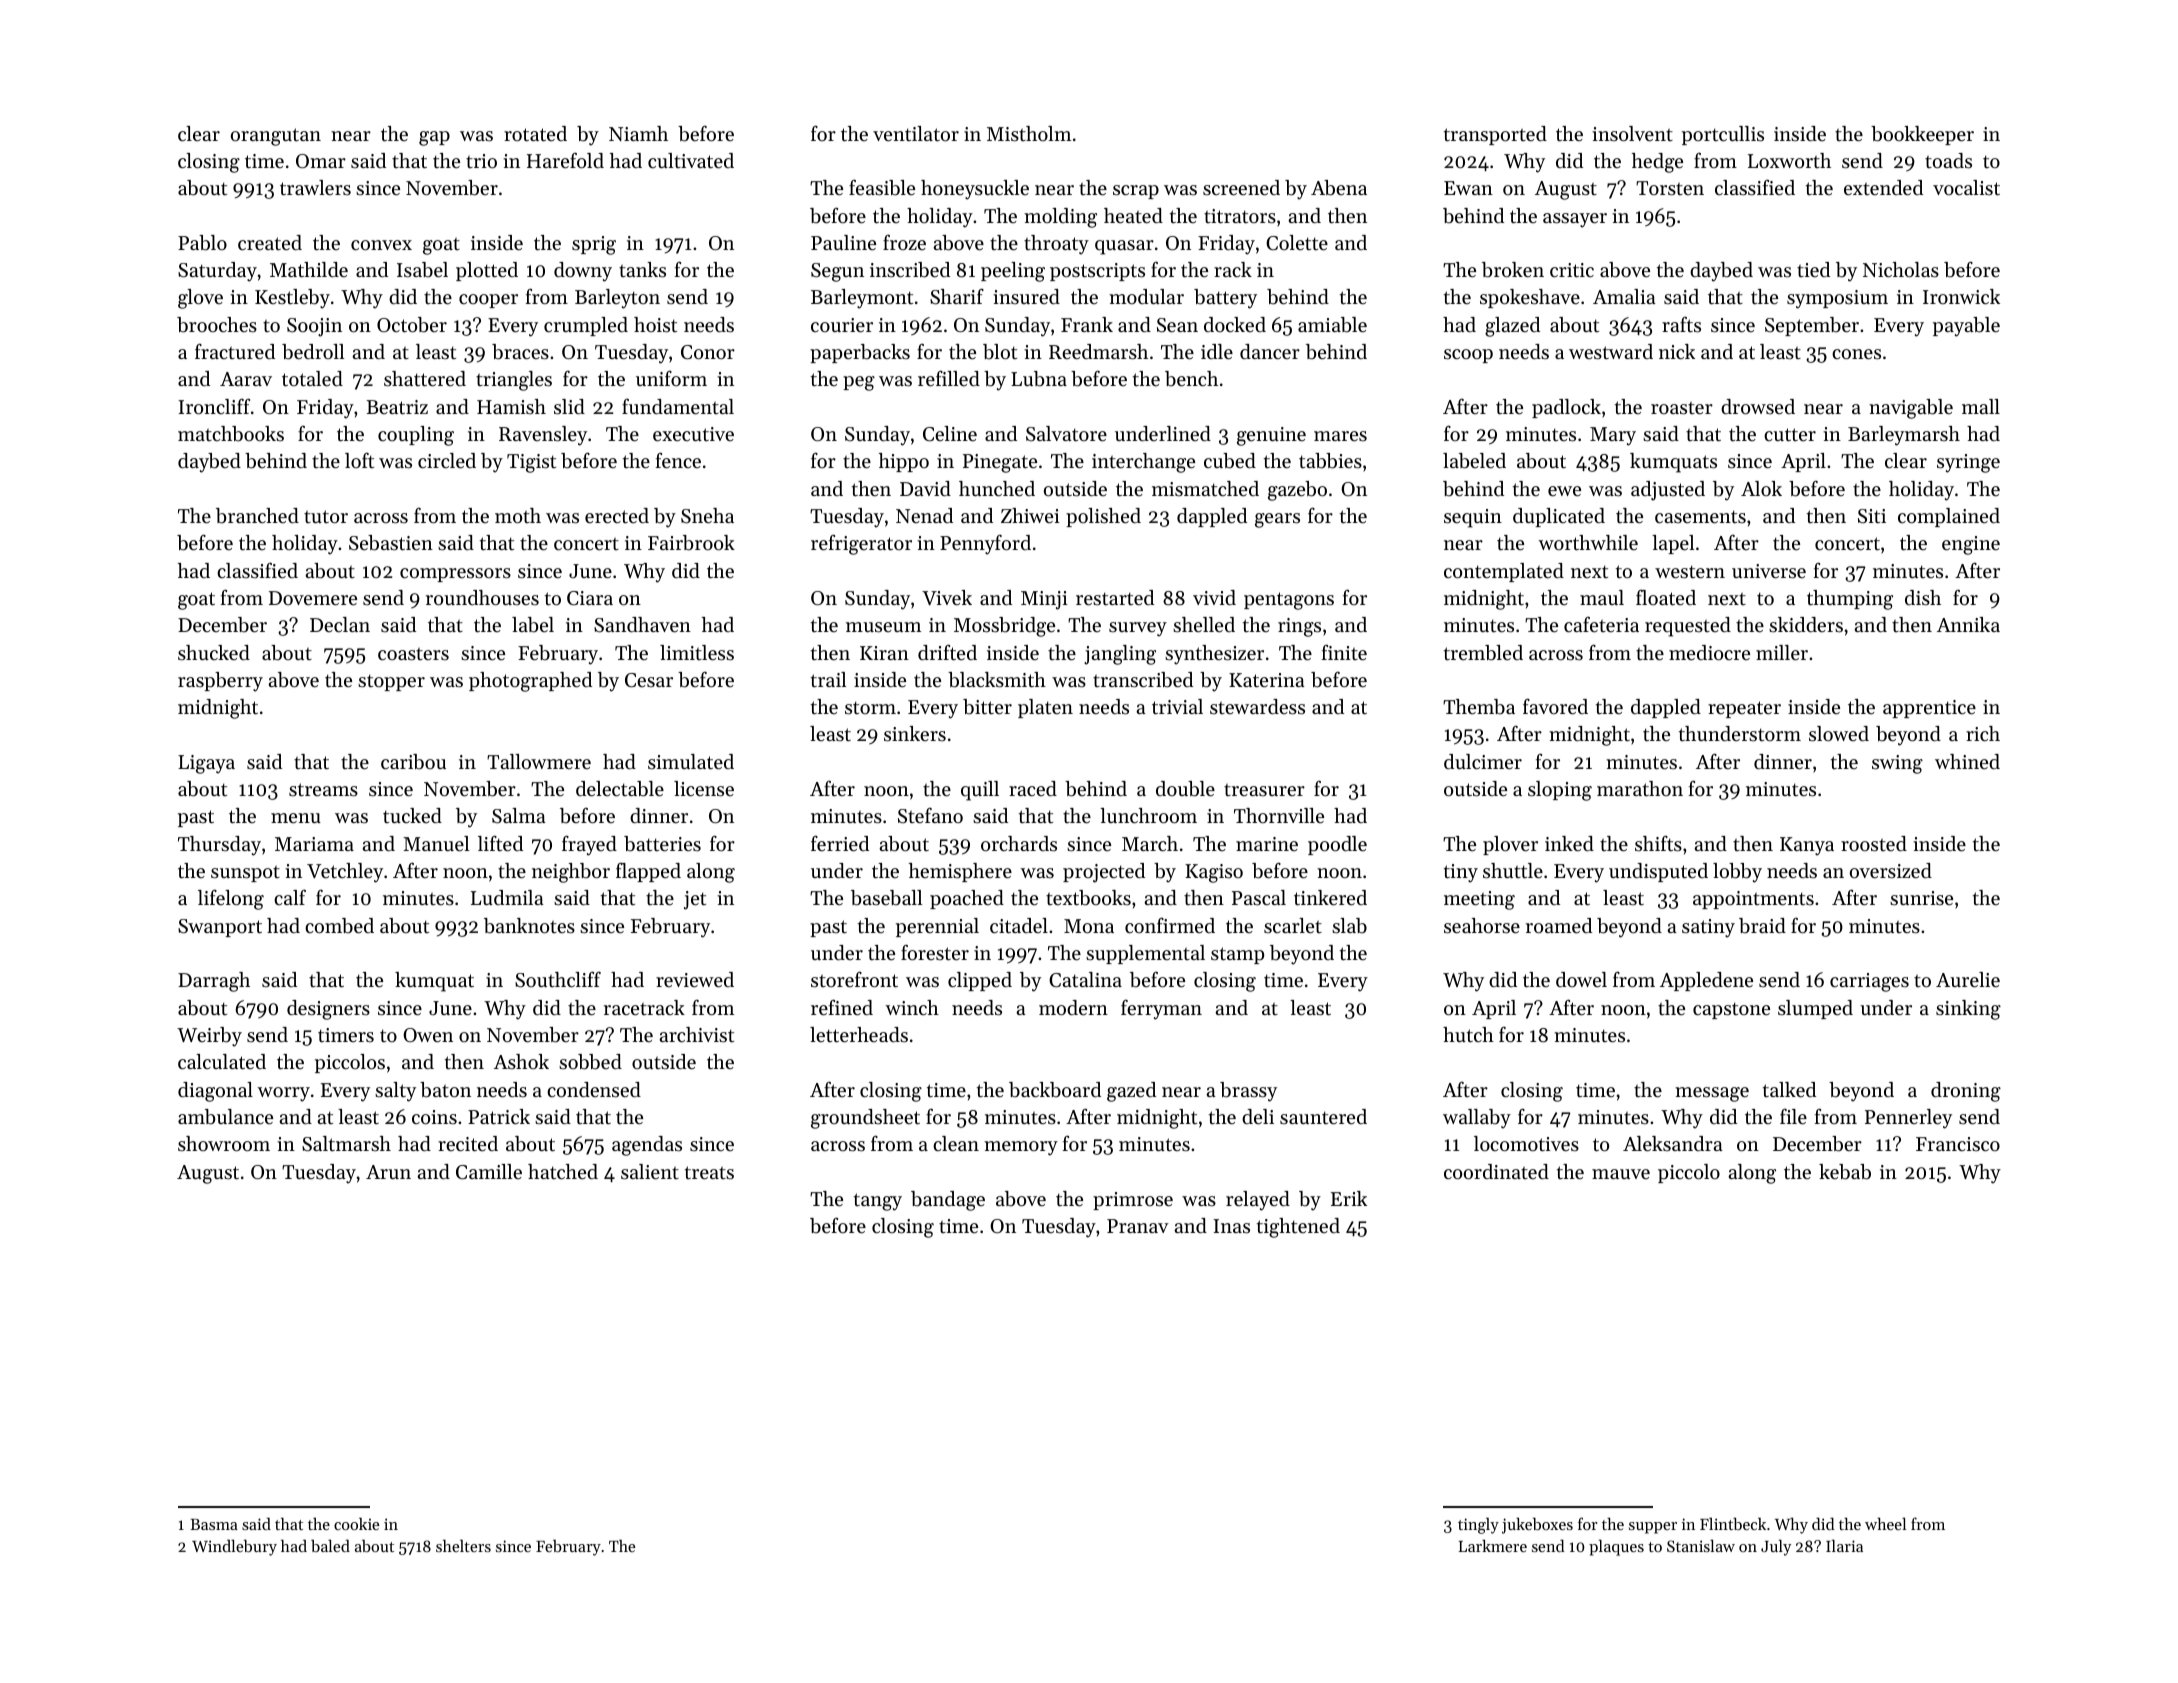 Image resolution: width=2178 pixels, height=1683 pixels. Describe the element at coordinates (1922, 135) in the document. I see `bookkeeper` at that location.
